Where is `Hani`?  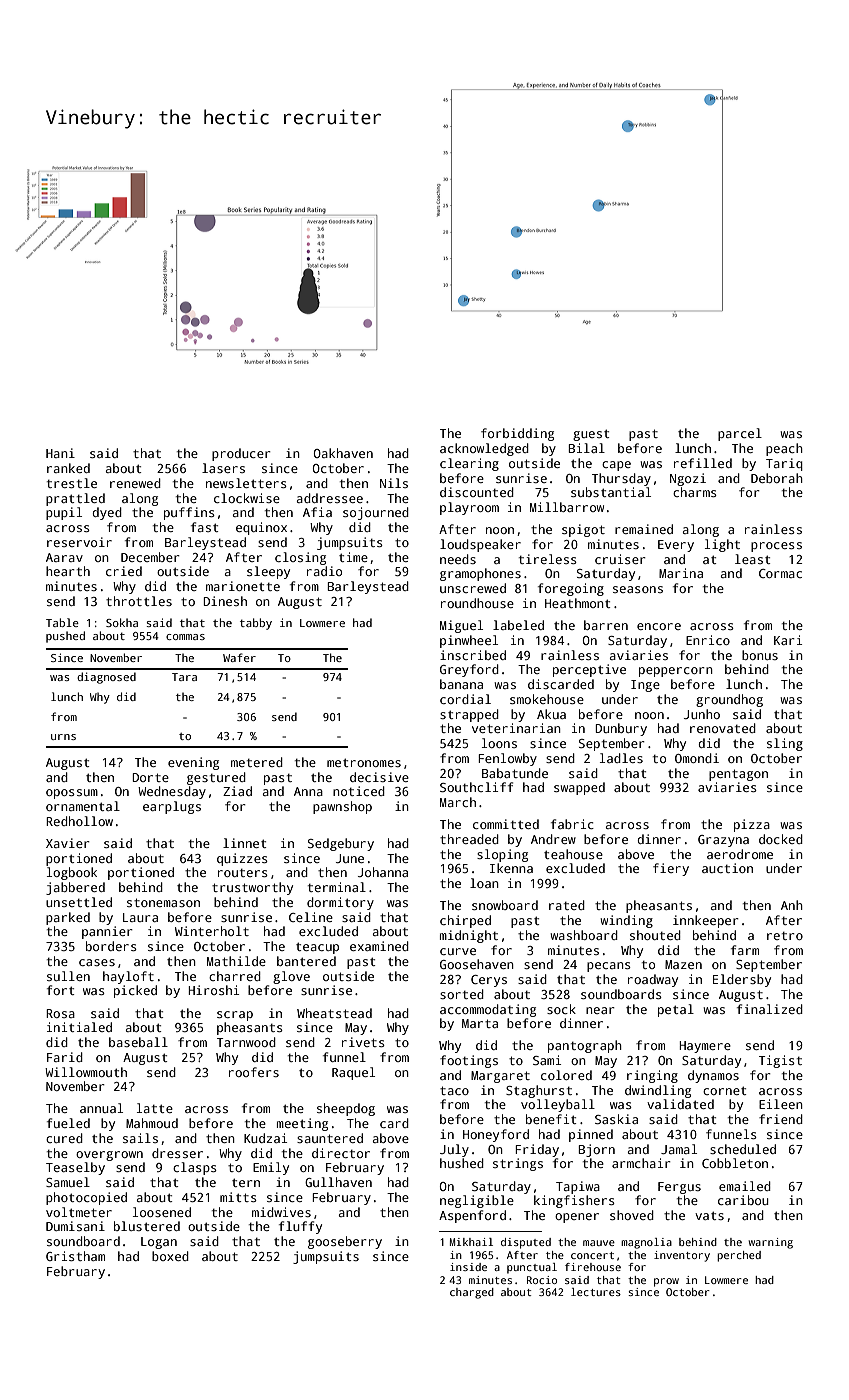
Hani is located at coordinates (60, 453).
